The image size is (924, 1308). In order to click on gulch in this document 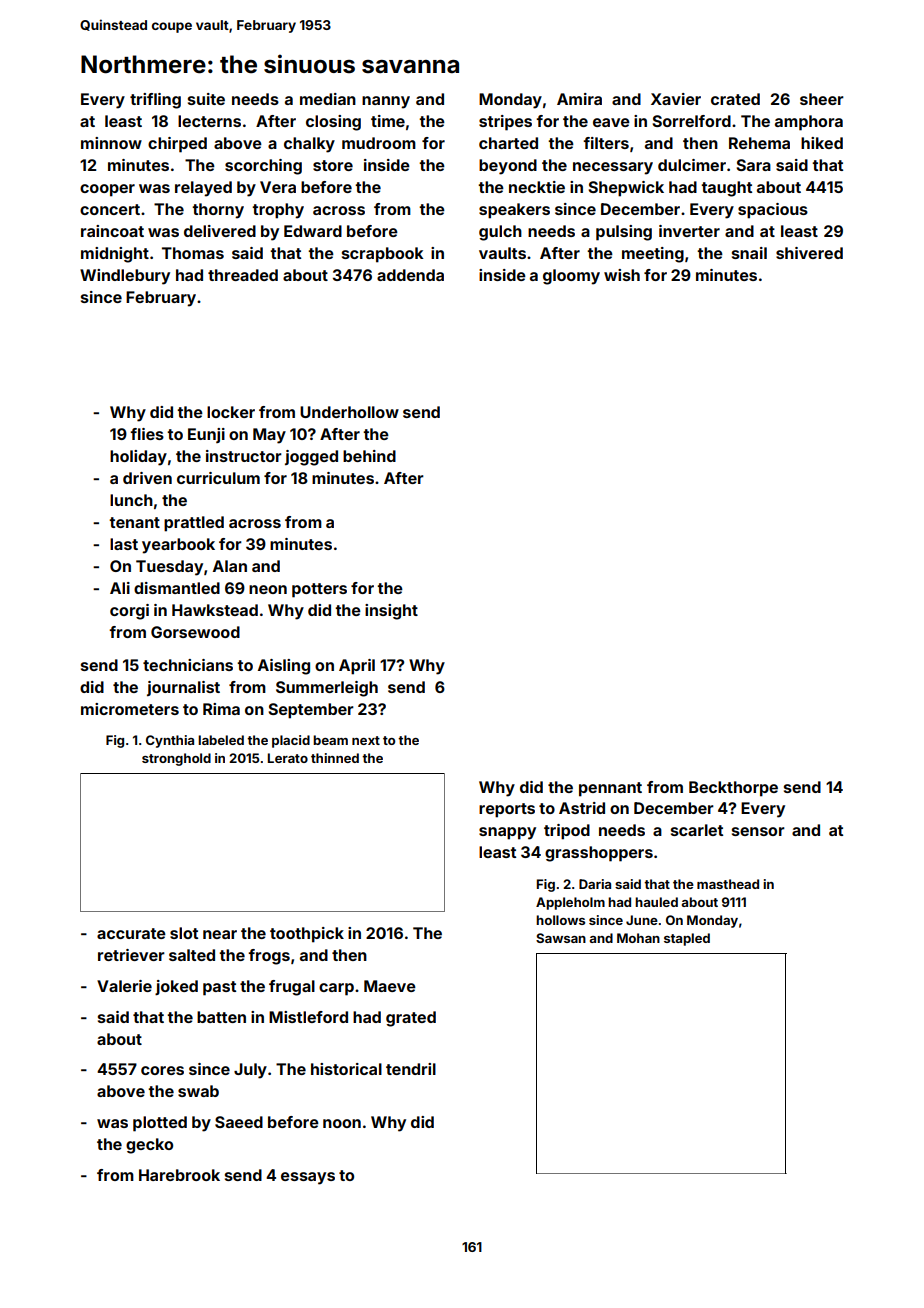, I will do `click(500, 233)`.
